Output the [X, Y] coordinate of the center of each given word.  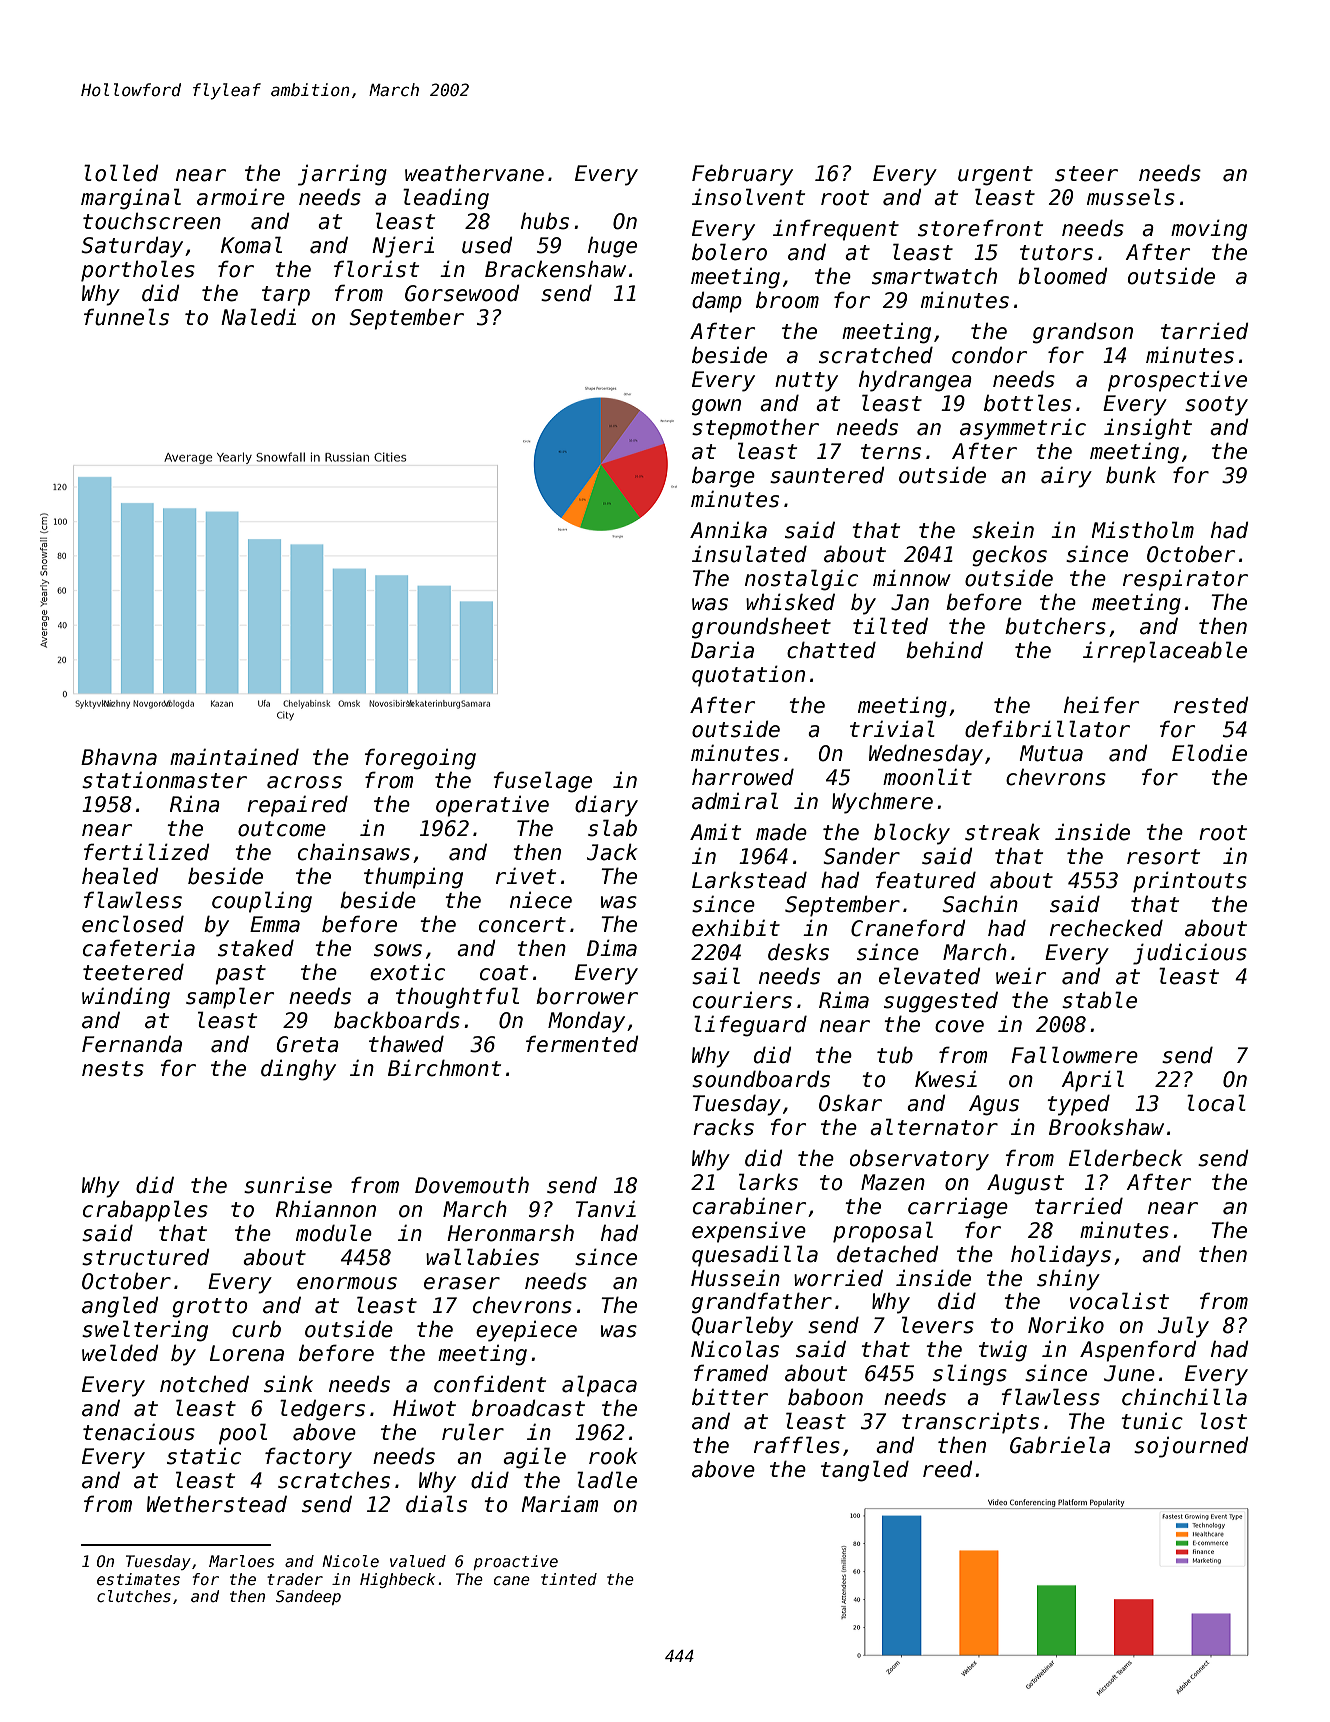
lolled [121, 173]
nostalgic [801, 580]
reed [948, 1469]
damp [717, 302]
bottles [1027, 403]
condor [989, 355]
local [1216, 1103]
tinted [569, 1579]
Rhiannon [326, 1209]
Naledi [258, 317]
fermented [582, 1044]
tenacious [139, 1432]
